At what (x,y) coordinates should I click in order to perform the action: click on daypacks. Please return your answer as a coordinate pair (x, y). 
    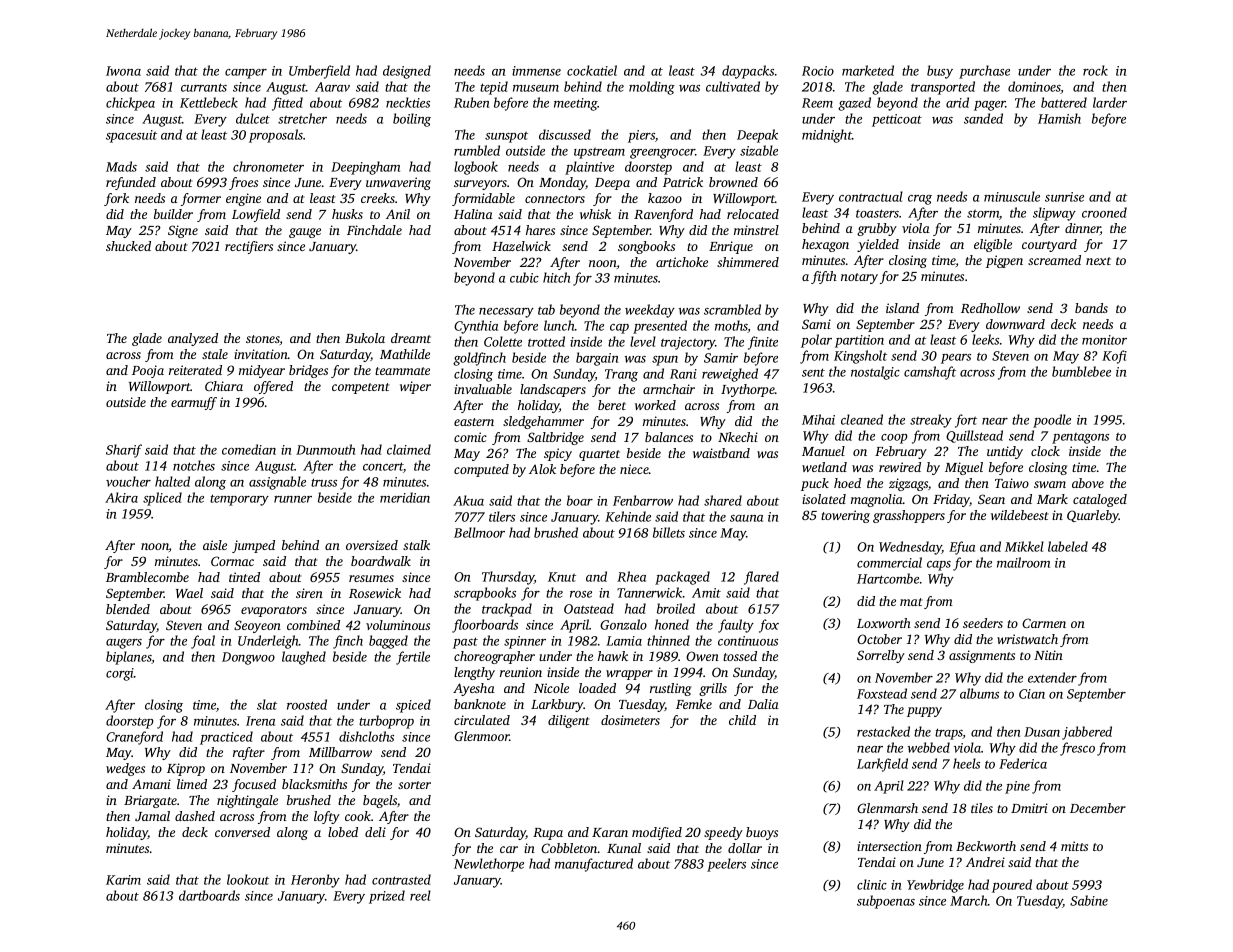
    Looking at the image, I should click on (748, 72).
